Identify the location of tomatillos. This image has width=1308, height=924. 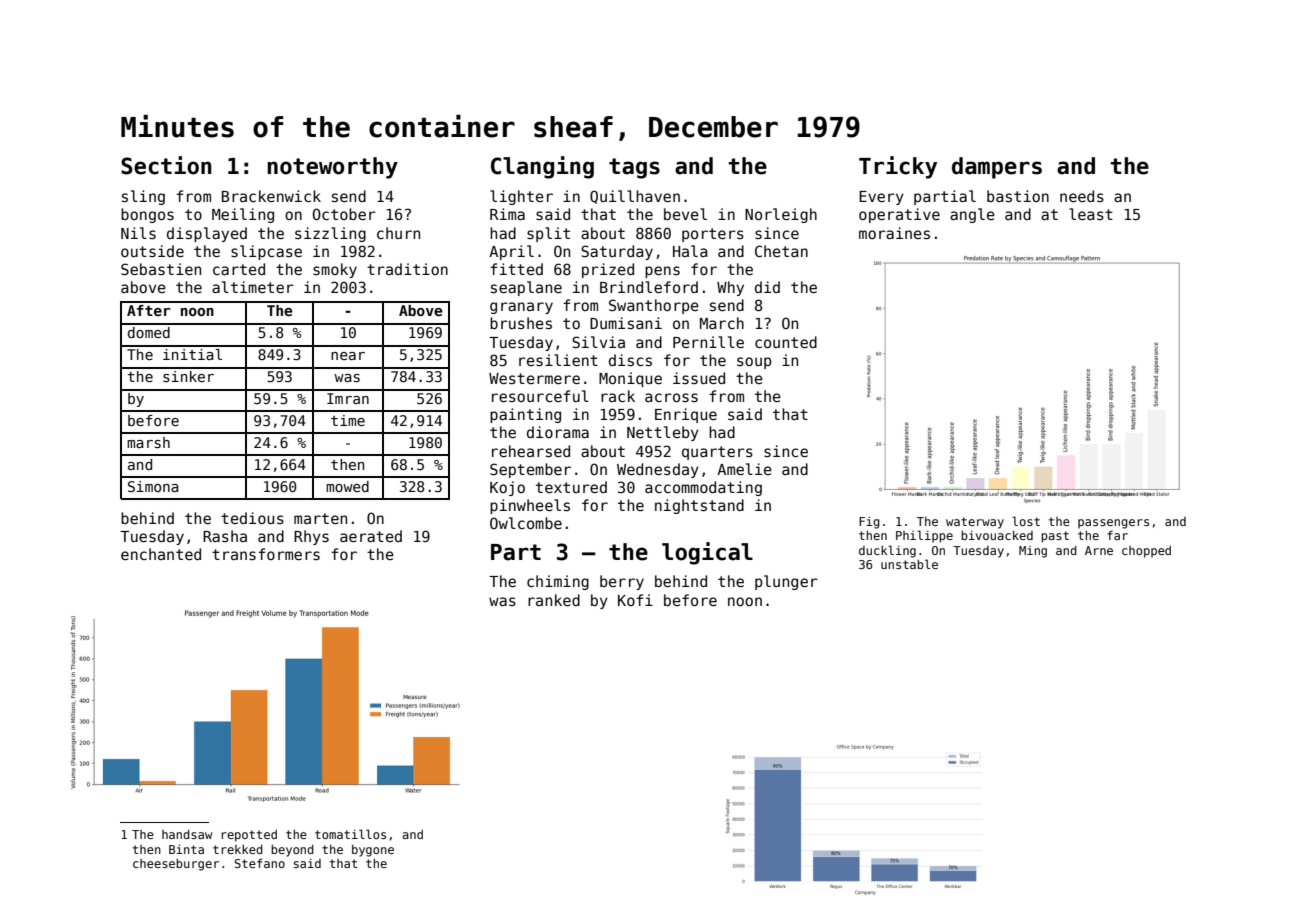
(350, 834).
